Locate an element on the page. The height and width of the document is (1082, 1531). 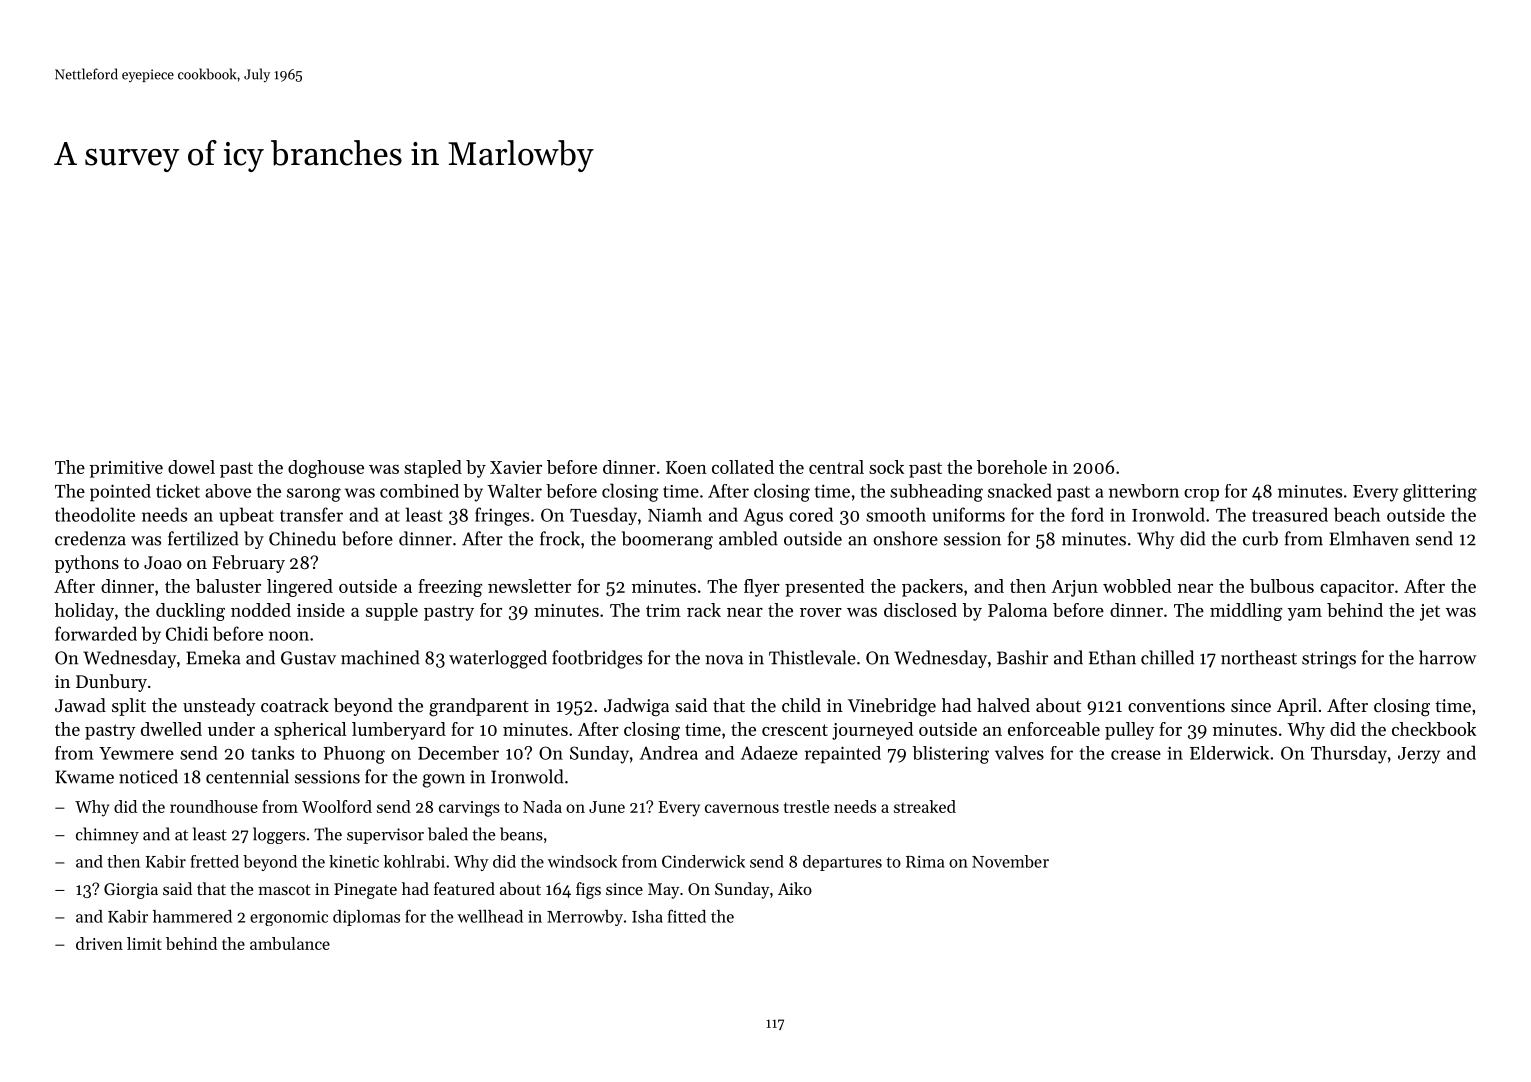
dwelled is located at coordinates (171, 729).
